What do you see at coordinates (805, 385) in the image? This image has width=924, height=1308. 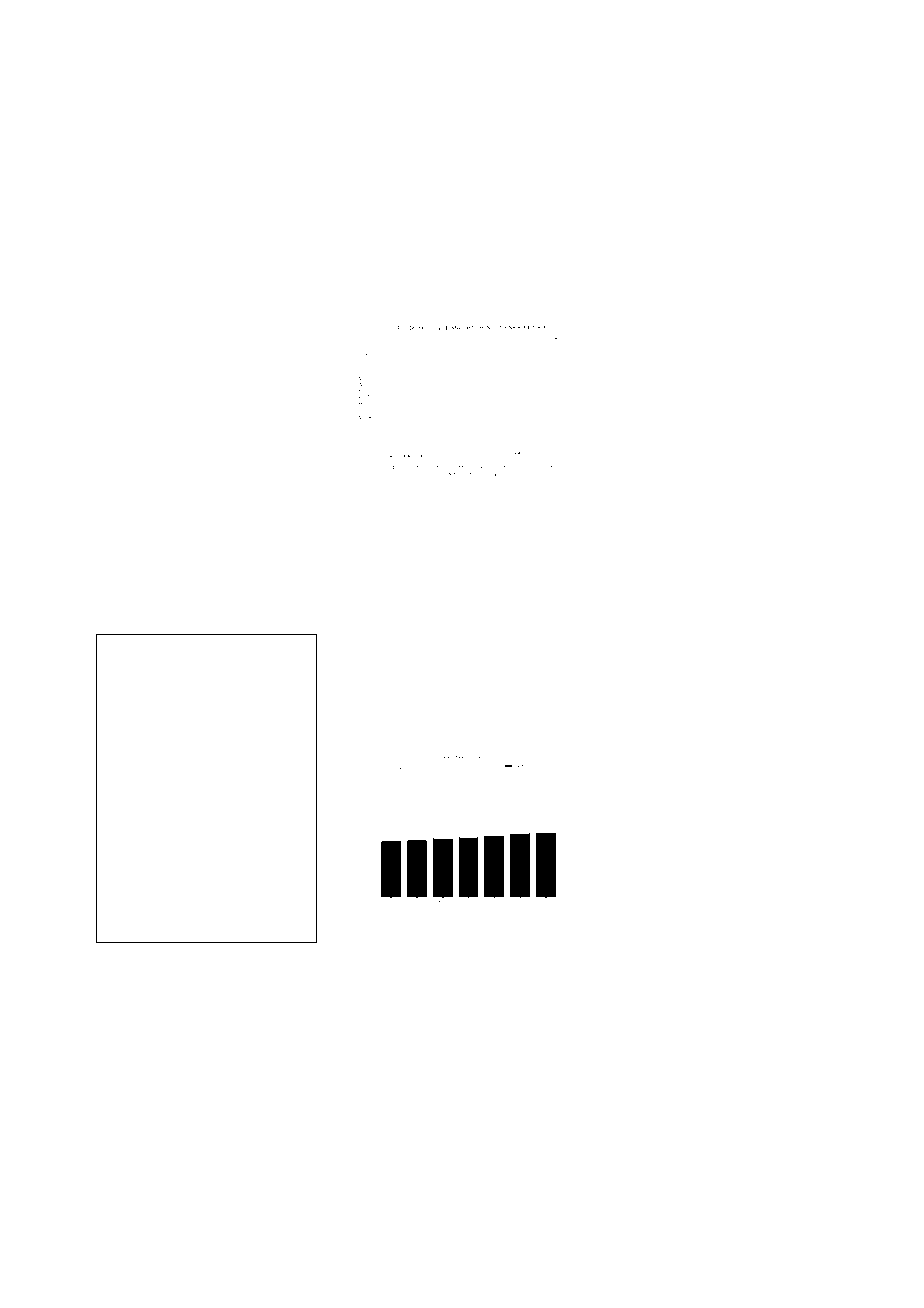 I see `weavers` at bounding box center [805, 385].
